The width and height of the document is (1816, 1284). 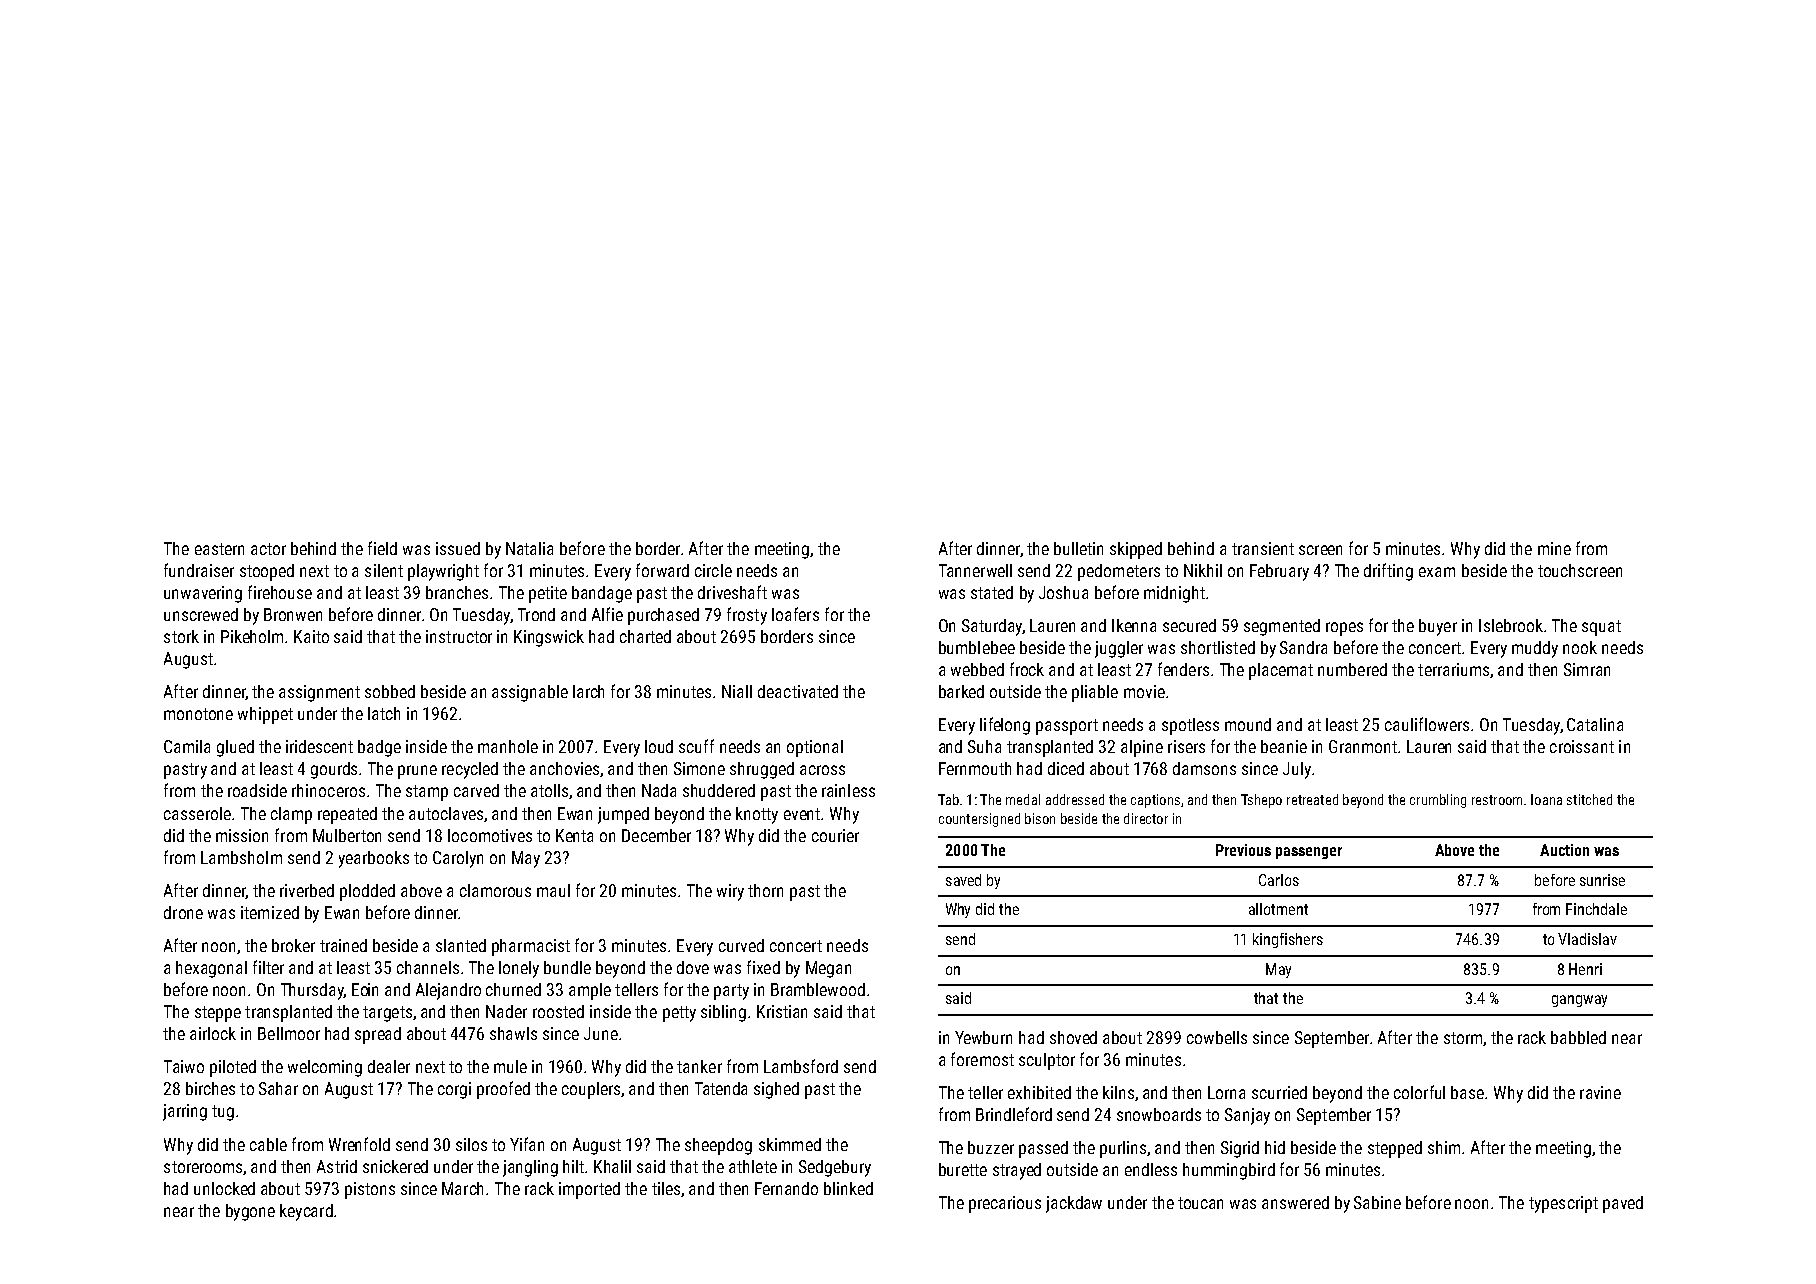 I want to click on bygone, so click(x=250, y=1212).
